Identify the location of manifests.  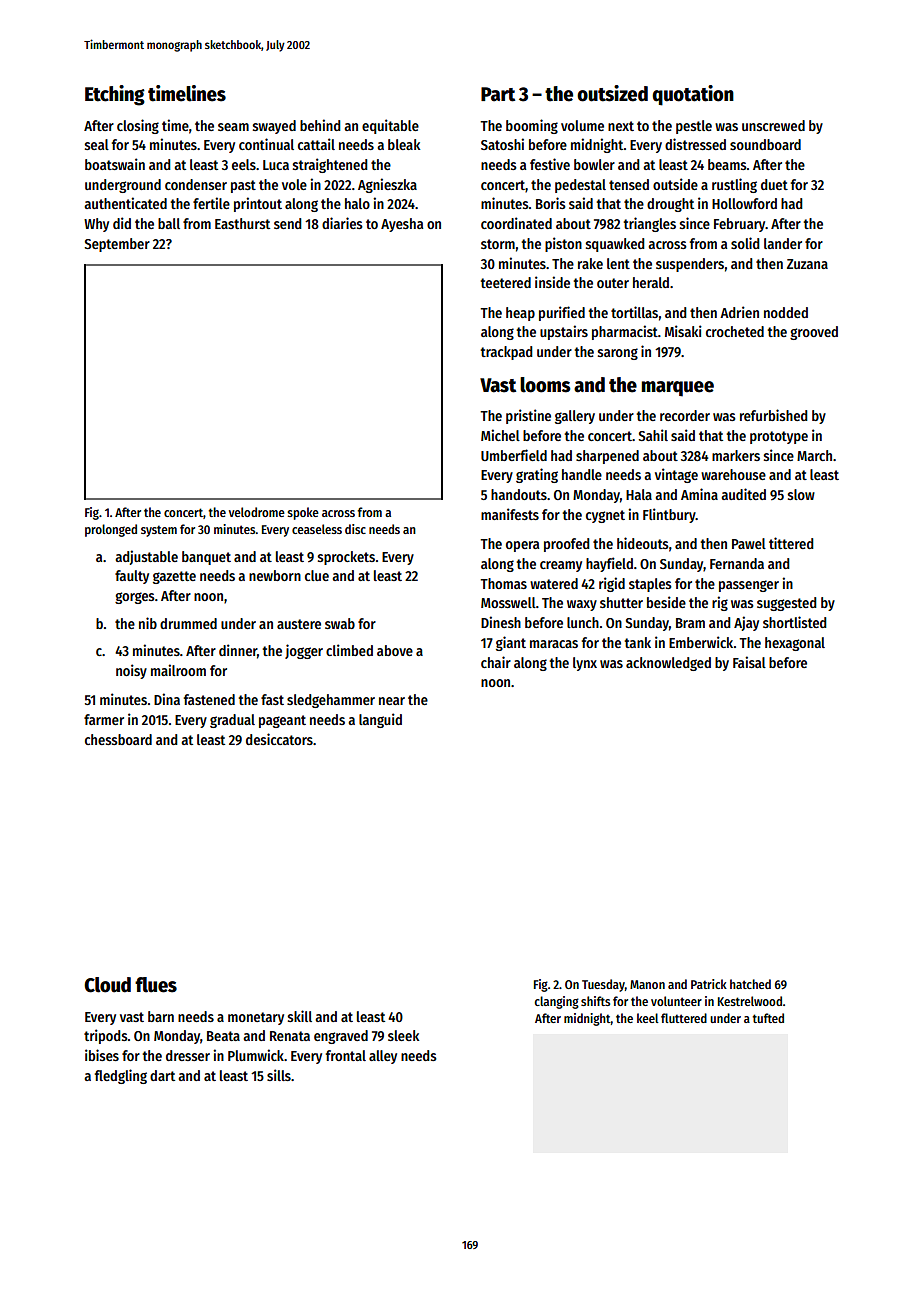
(510, 514).
